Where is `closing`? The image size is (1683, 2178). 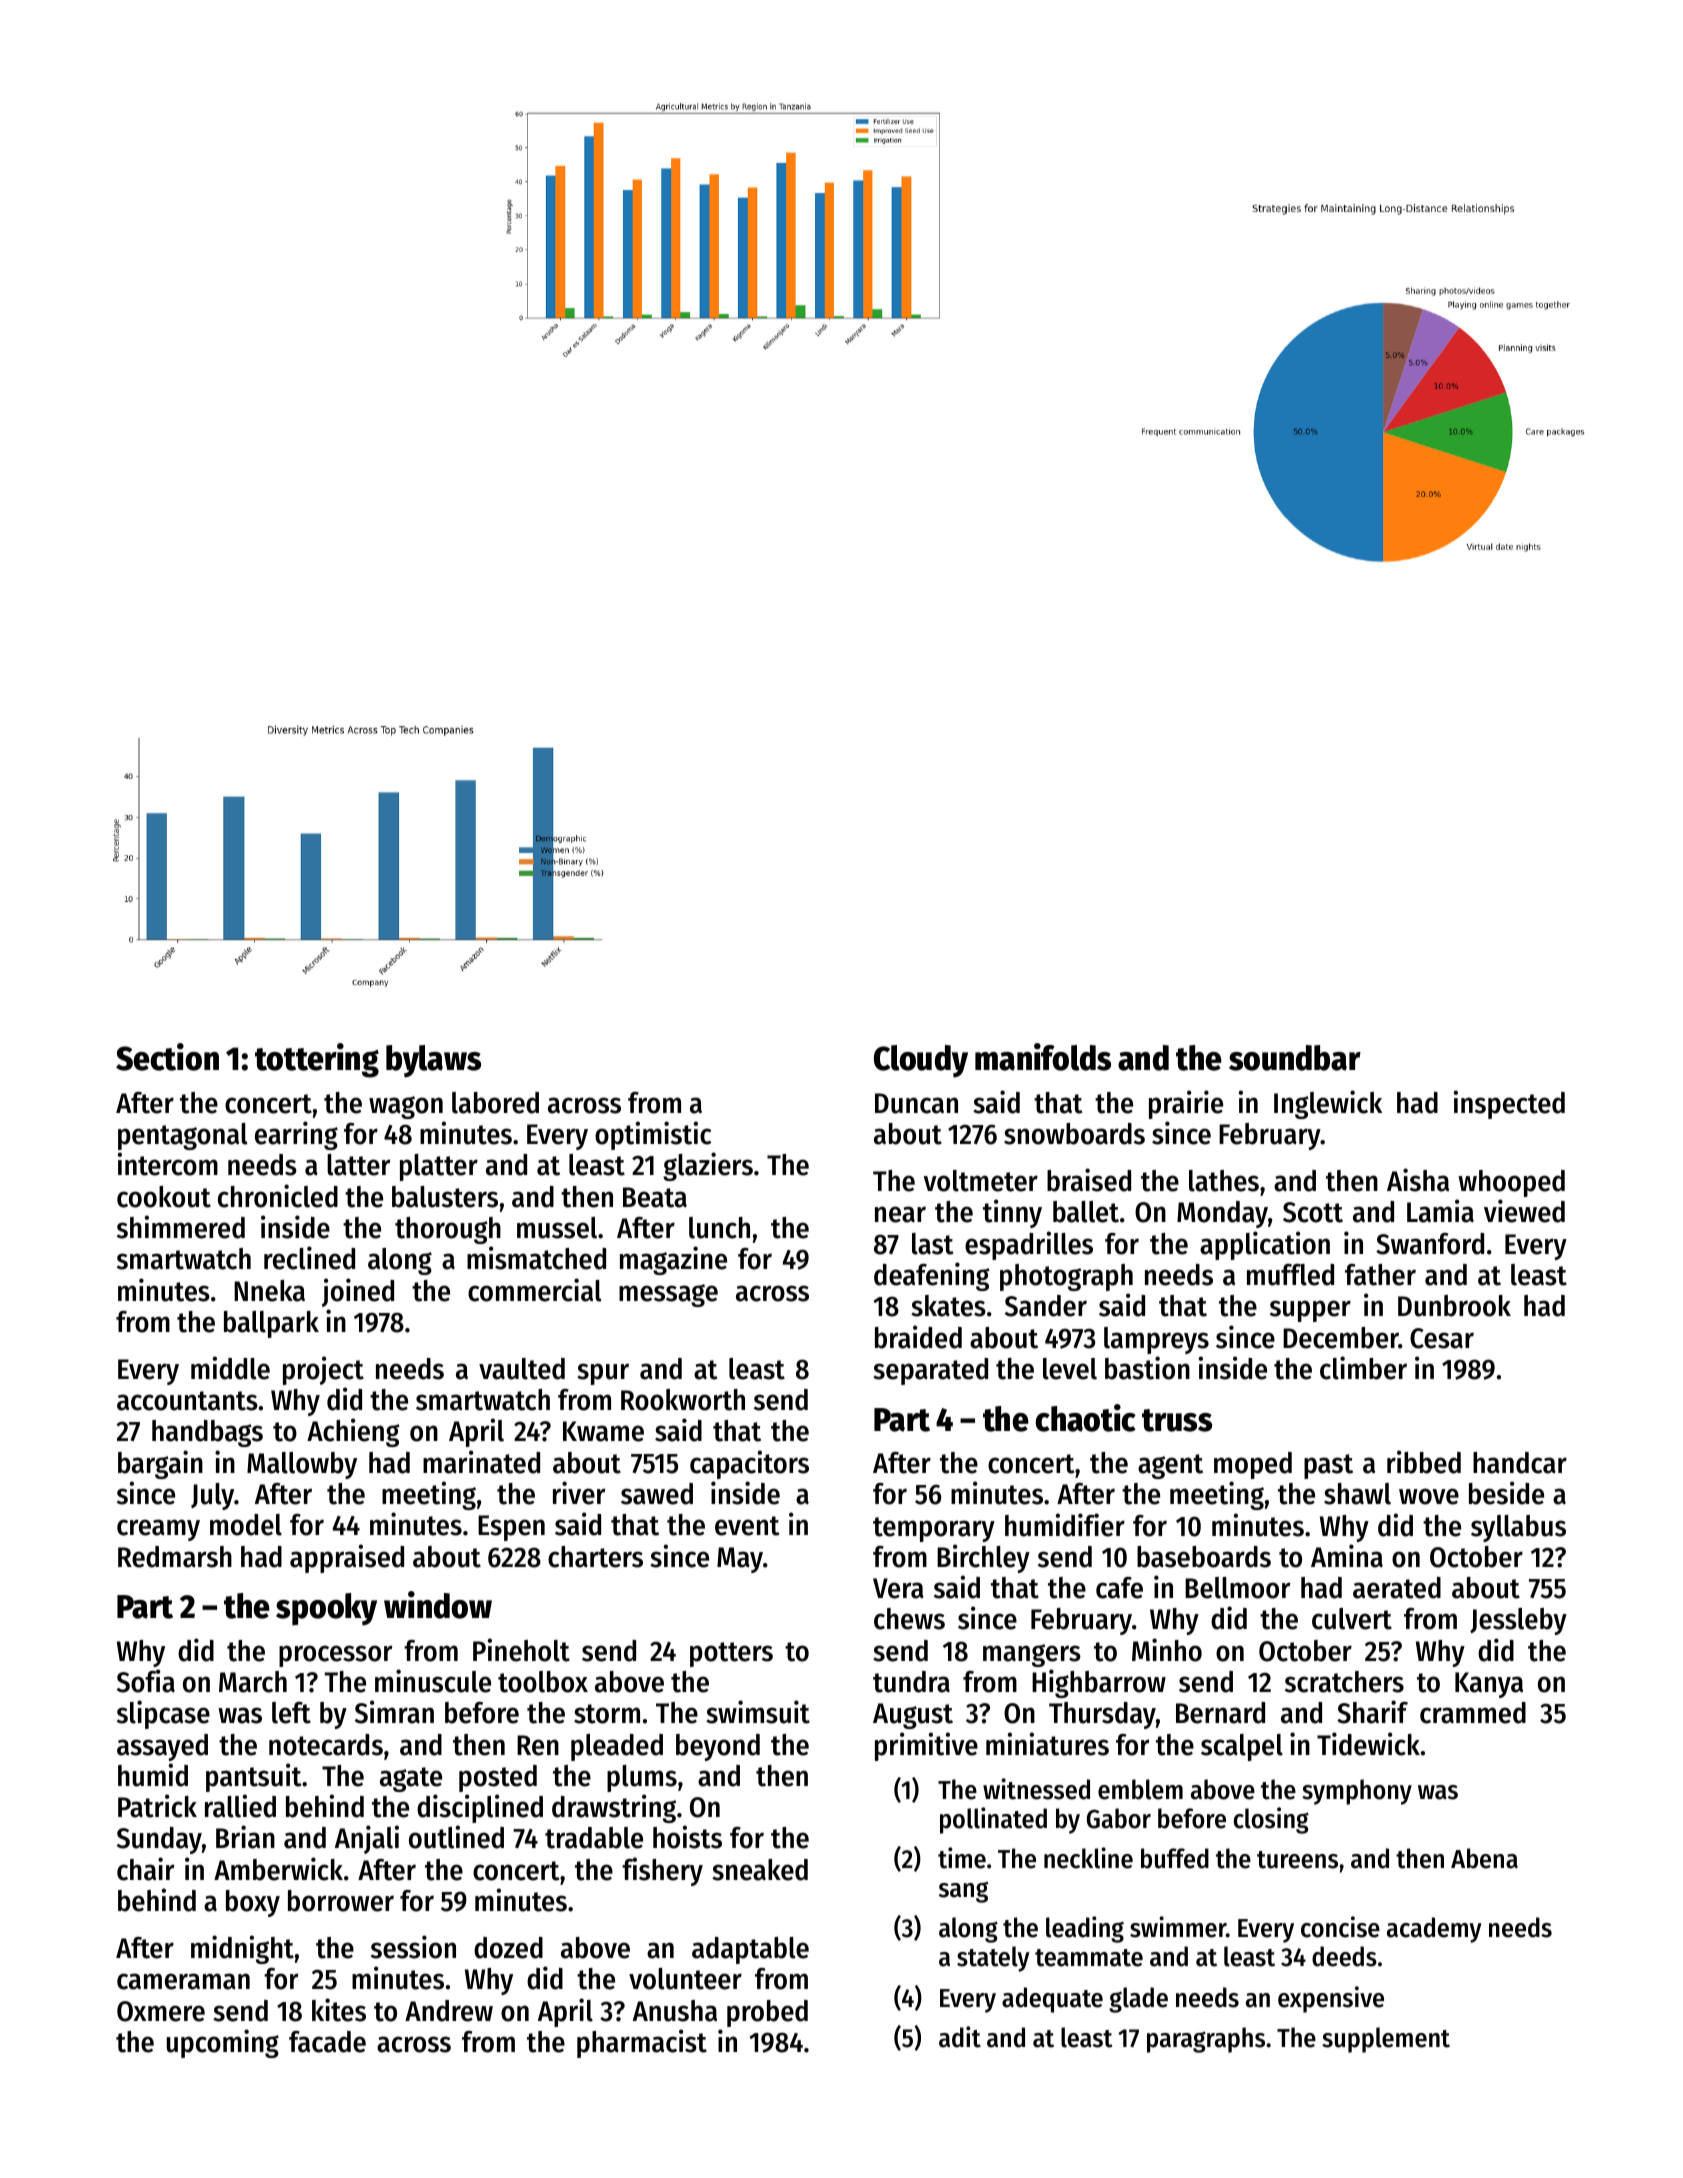
closing is located at coordinates (1271, 1820).
